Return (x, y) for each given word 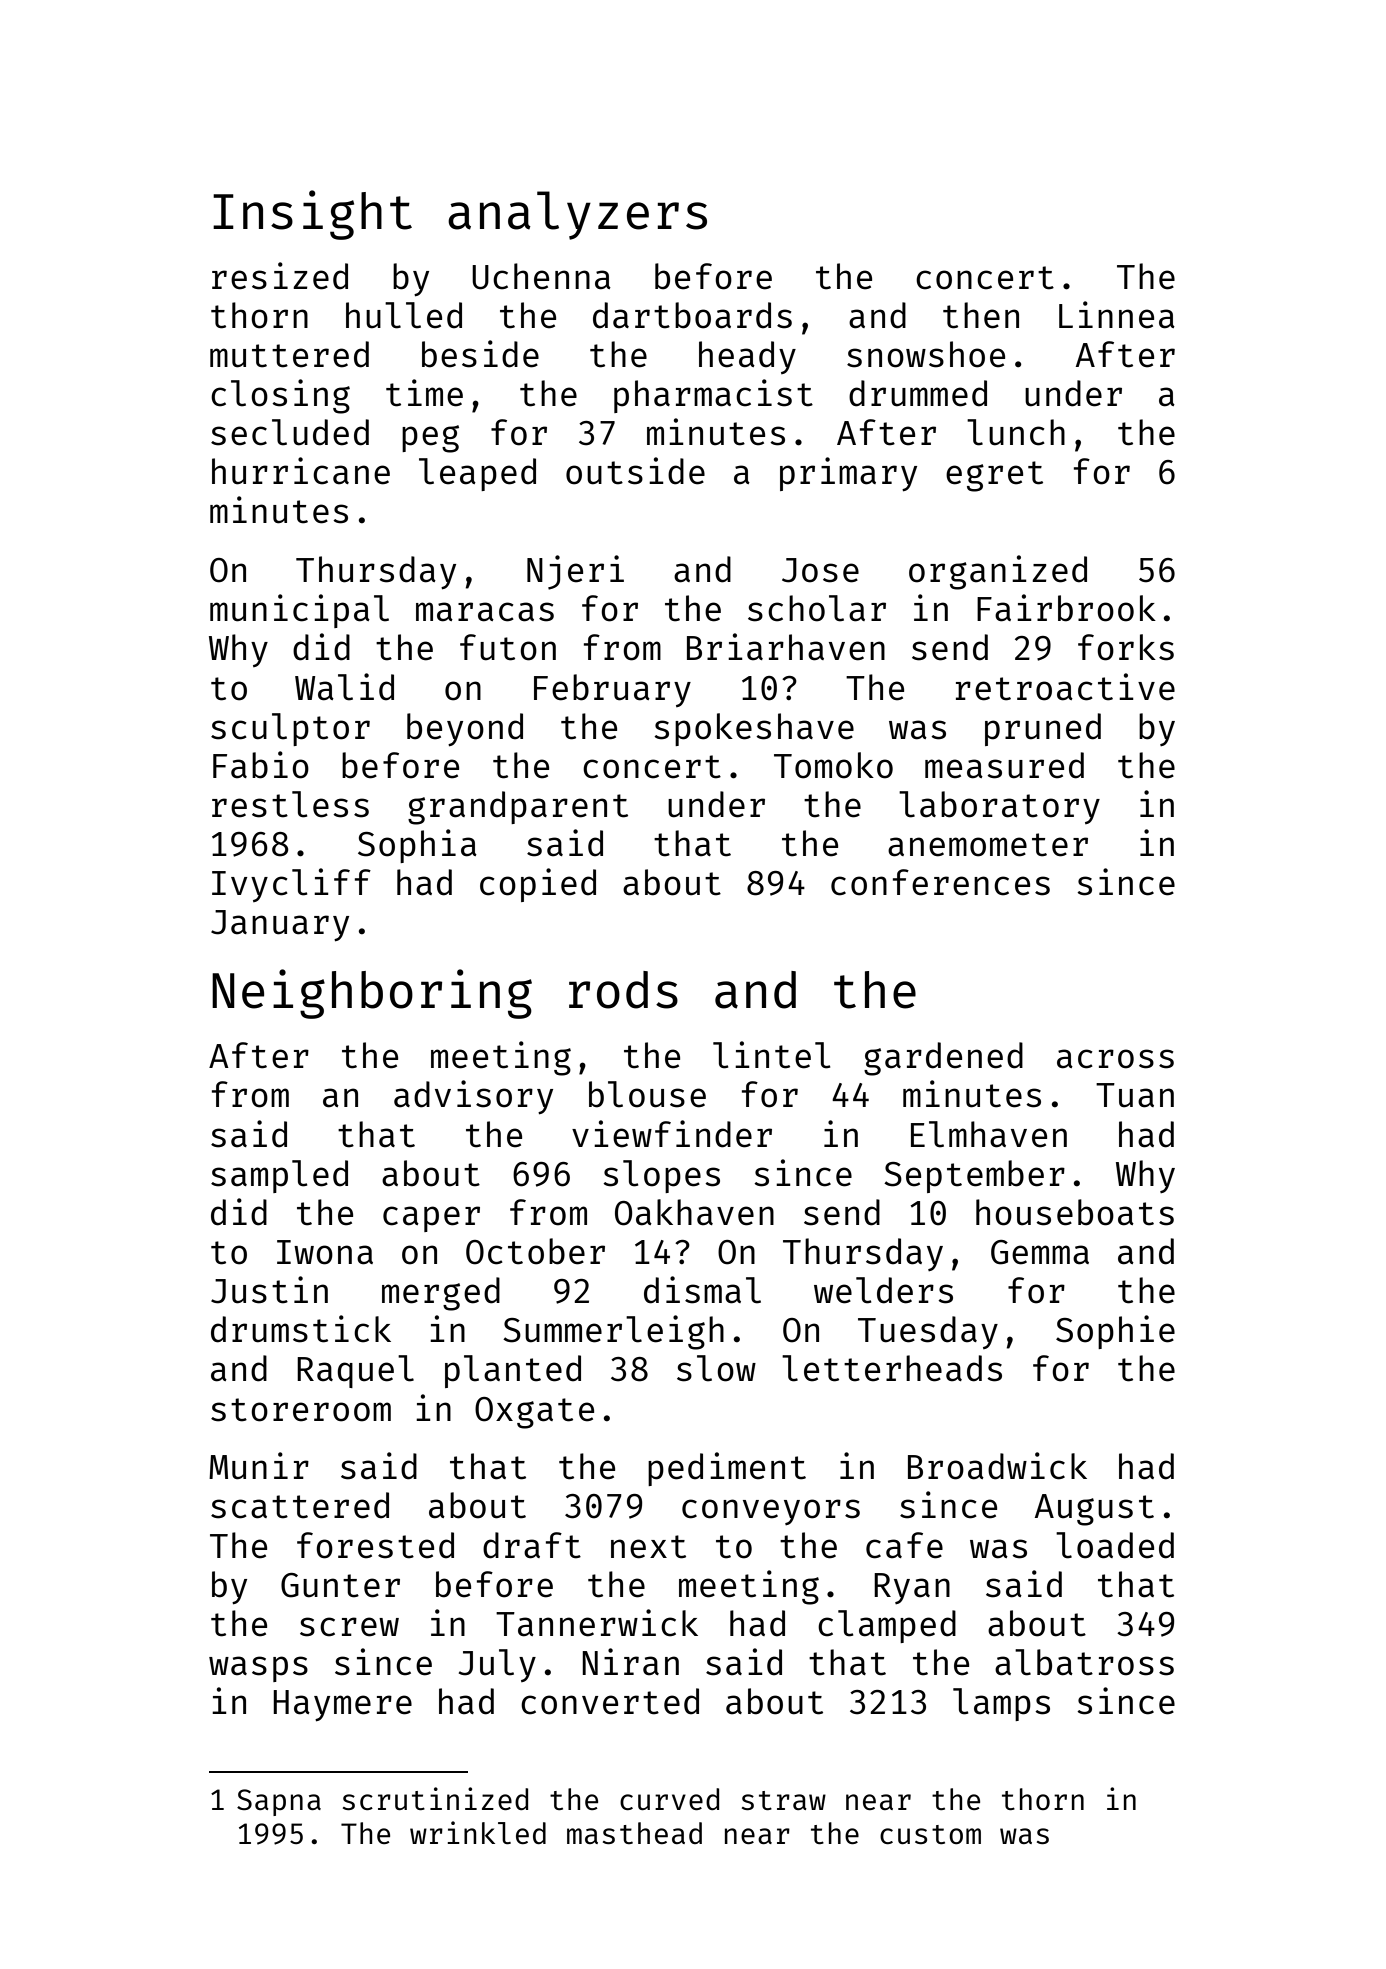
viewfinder (672, 1134)
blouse (647, 1094)
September (974, 1176)
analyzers (577, 215)
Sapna (279, 1802)
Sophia (417, 846)
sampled (279, 1176)
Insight (312, 215)
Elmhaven (989, 1134)
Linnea (1117, 315)
